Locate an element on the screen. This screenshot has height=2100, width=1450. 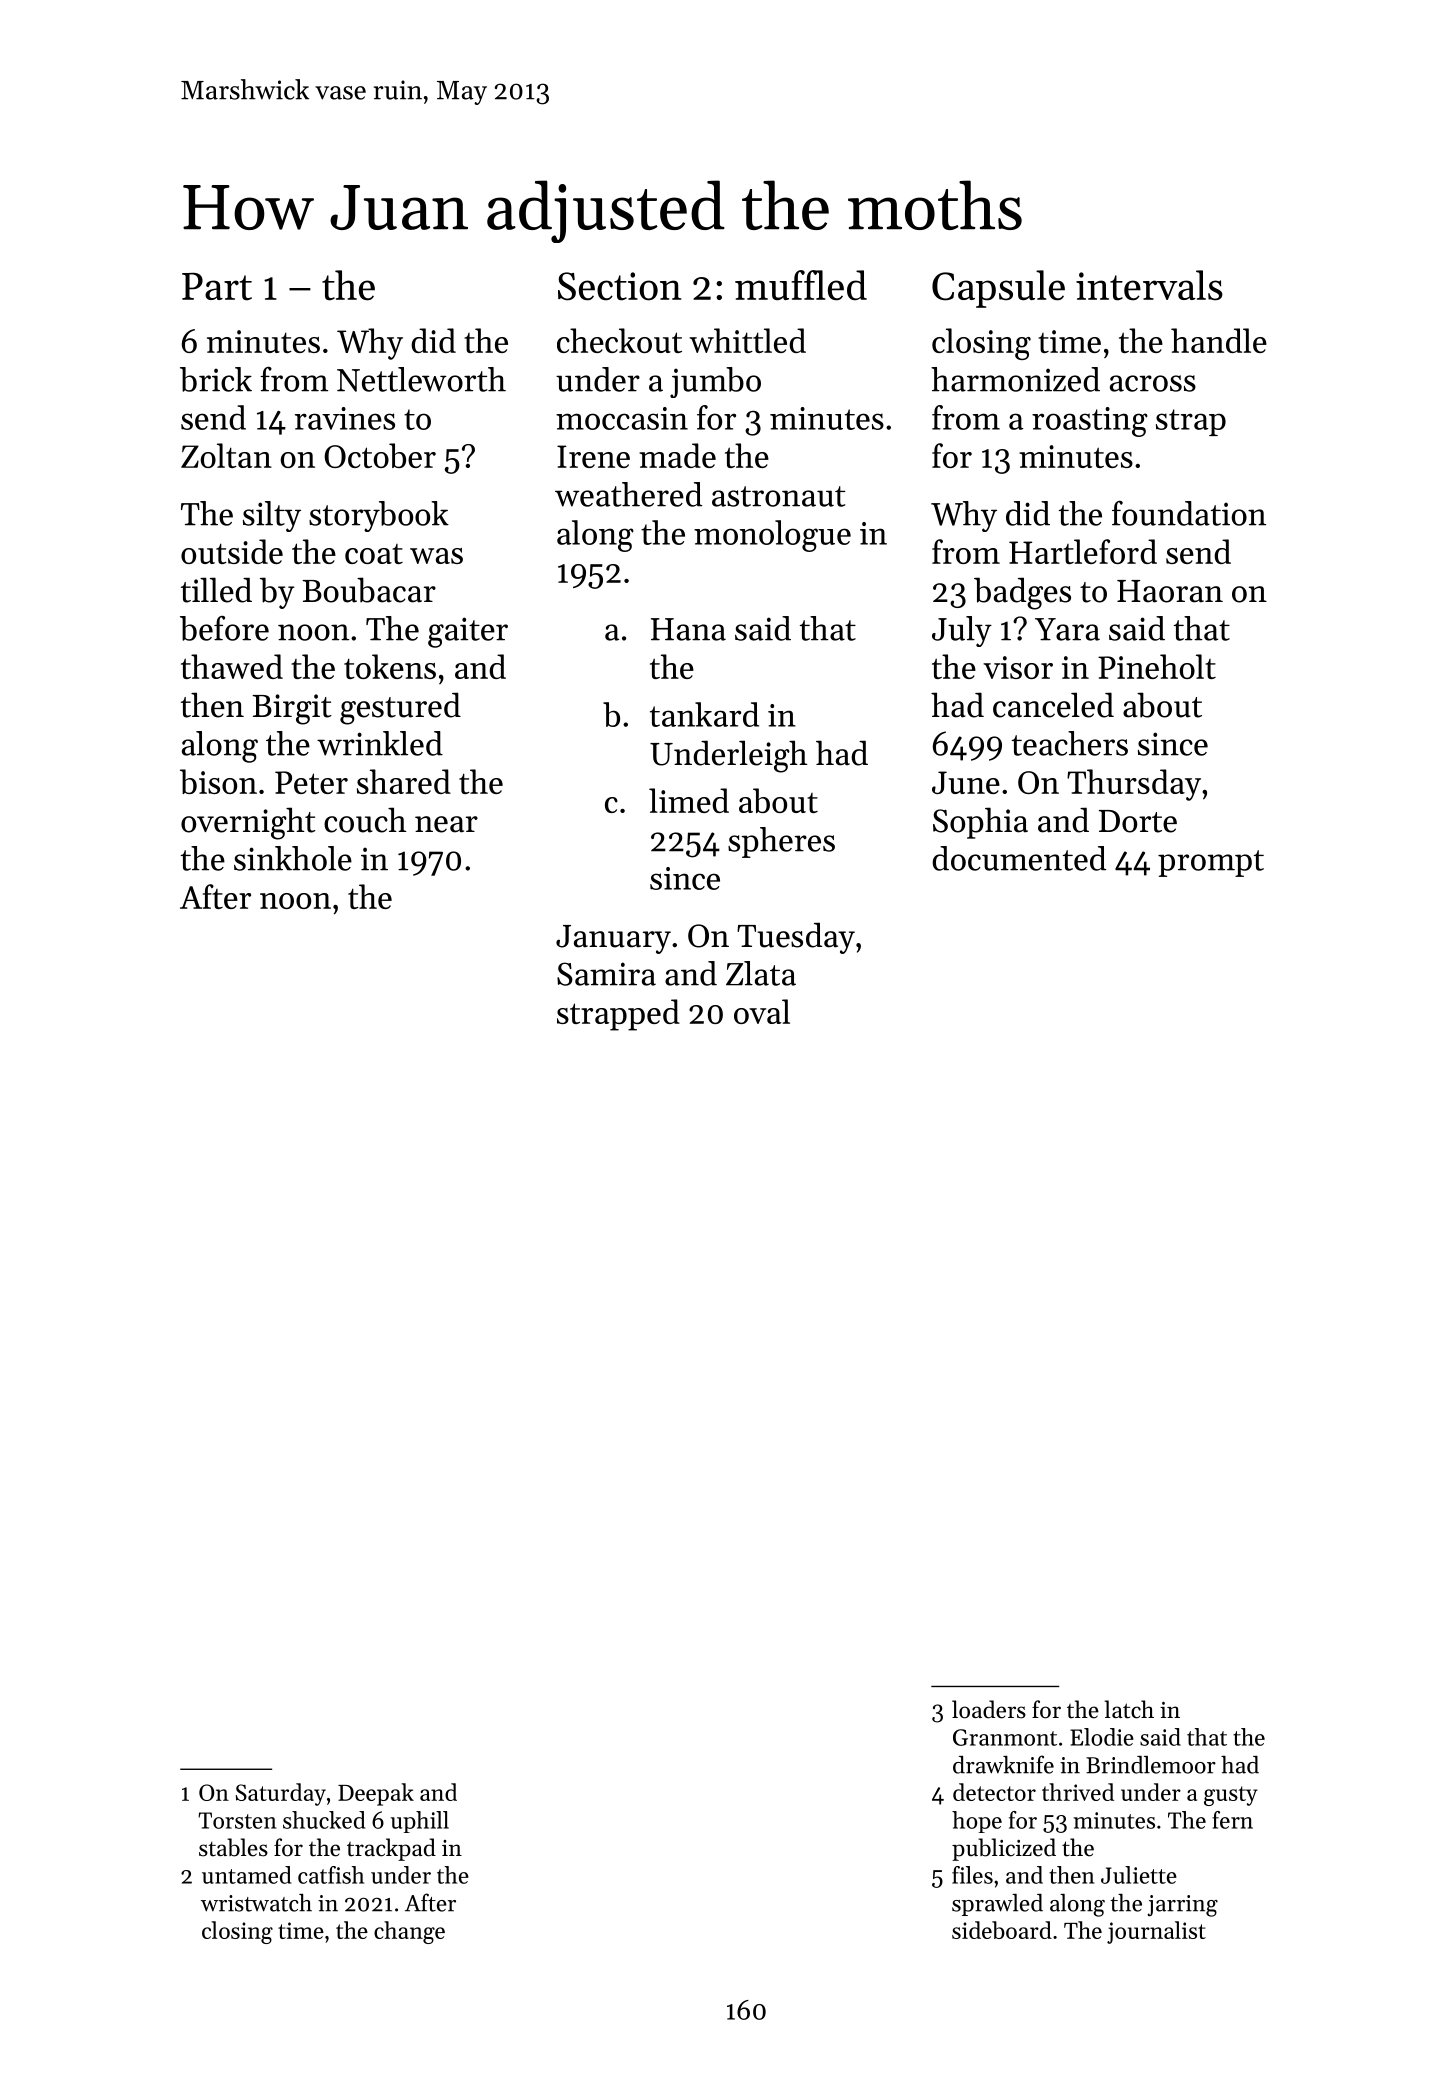
Zoltan is located at coordinates (226, 455).
